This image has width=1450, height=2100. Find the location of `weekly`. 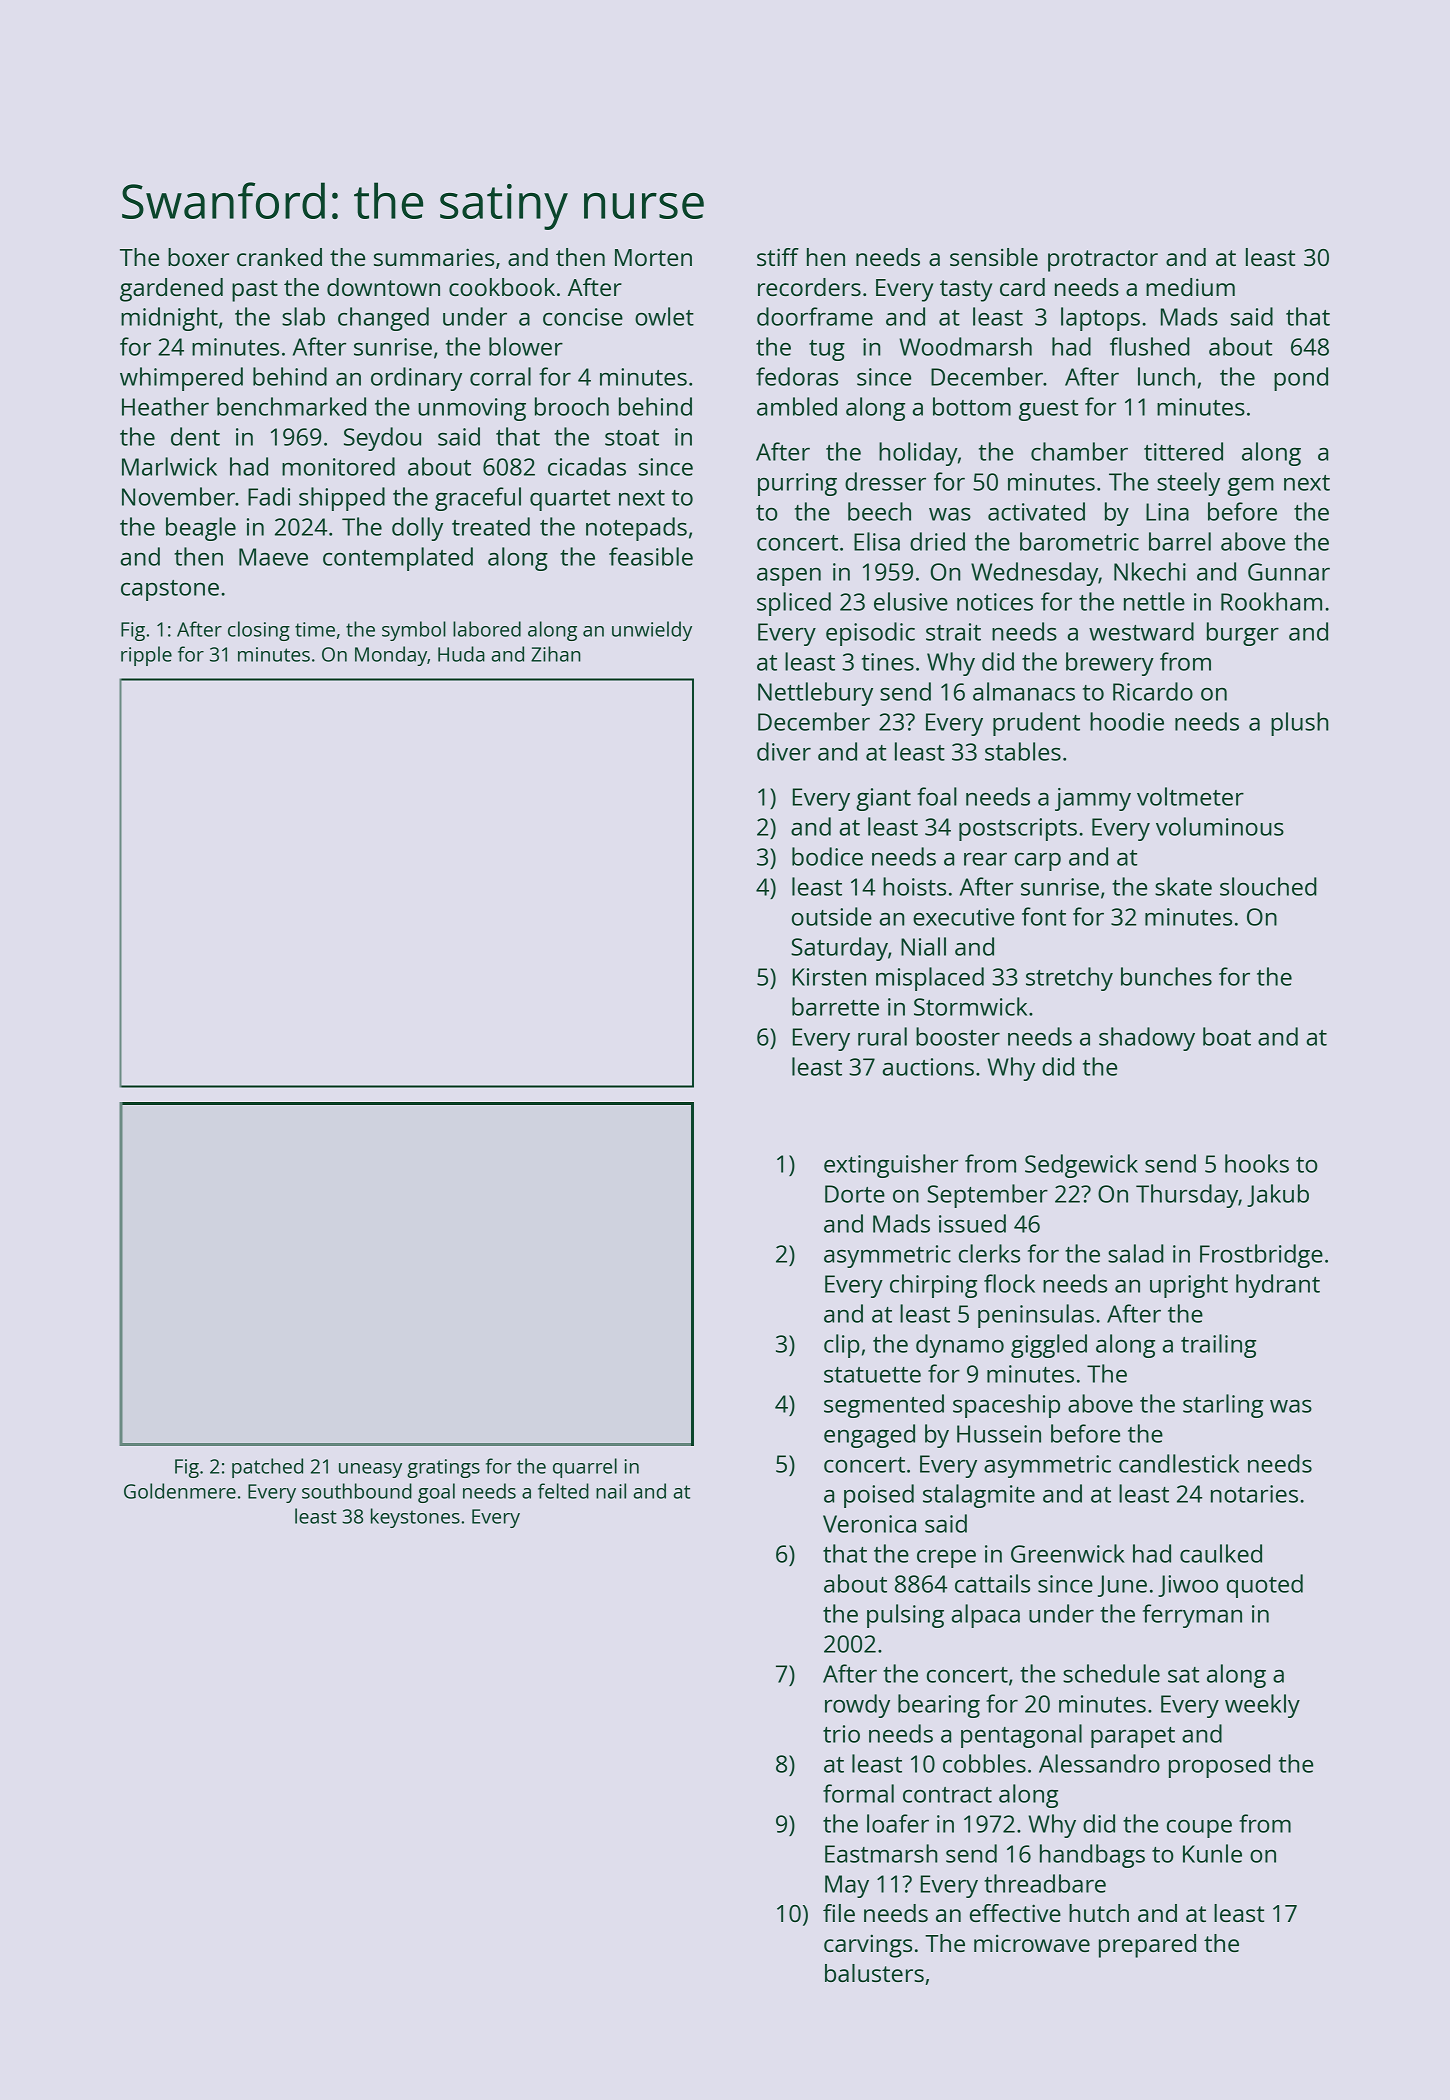

weekly is located at coordinates (1262, 1706).
